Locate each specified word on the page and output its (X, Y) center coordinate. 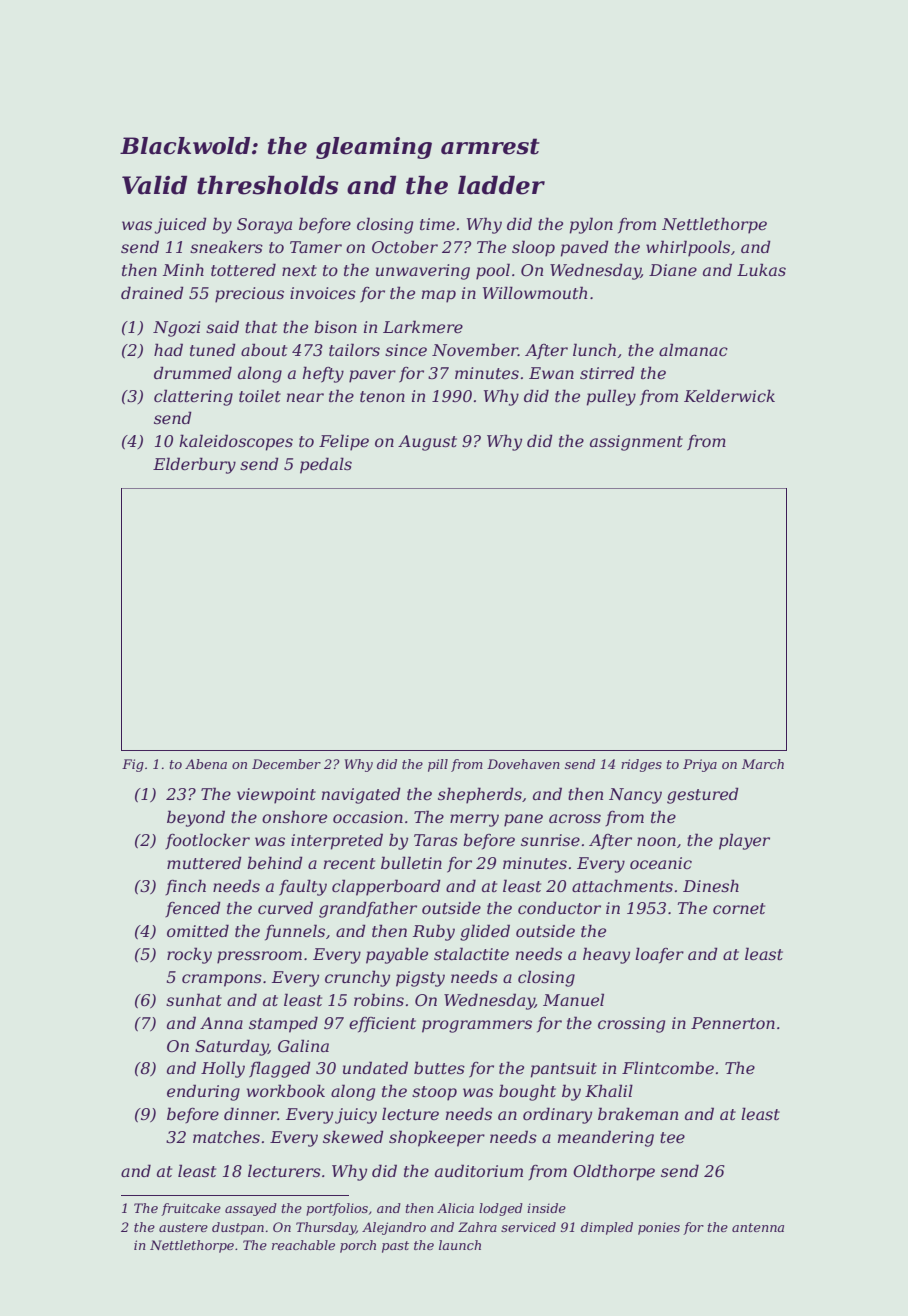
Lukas (761, 269)
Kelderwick (729, 395)
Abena (206, 764)
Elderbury (194, 465)
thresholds (268, 185)
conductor (559, 907)
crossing (631, 1025)
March (763, 764)
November (475, 349)
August (427, 443)
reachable (303, 1245)
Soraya (264, 226)
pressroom (259, 957)
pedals (326, 465)
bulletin (411, 862)
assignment (636, 443)
